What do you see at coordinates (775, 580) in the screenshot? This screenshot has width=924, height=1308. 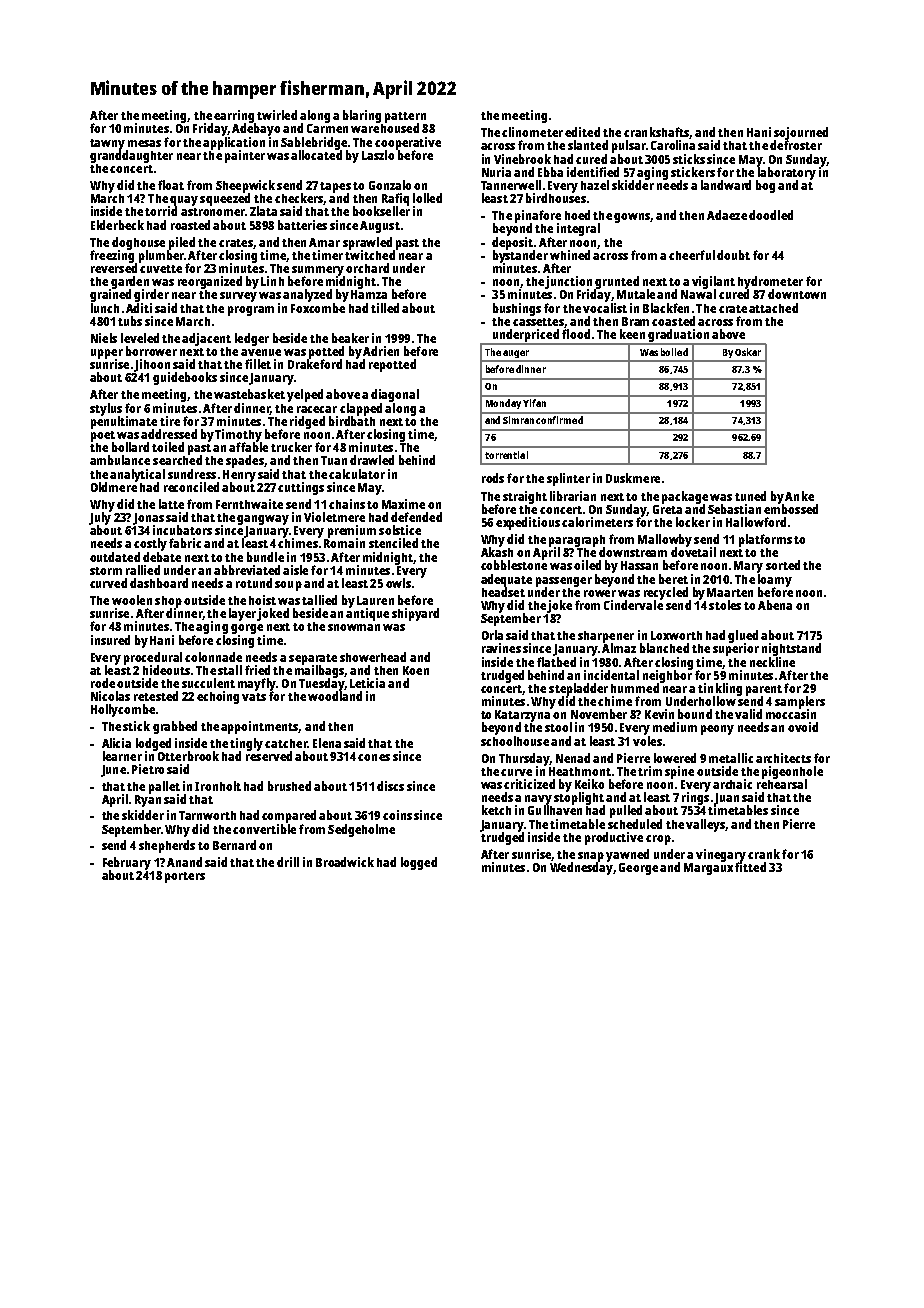 I see `loamy` at bounding box center [775, 580].
